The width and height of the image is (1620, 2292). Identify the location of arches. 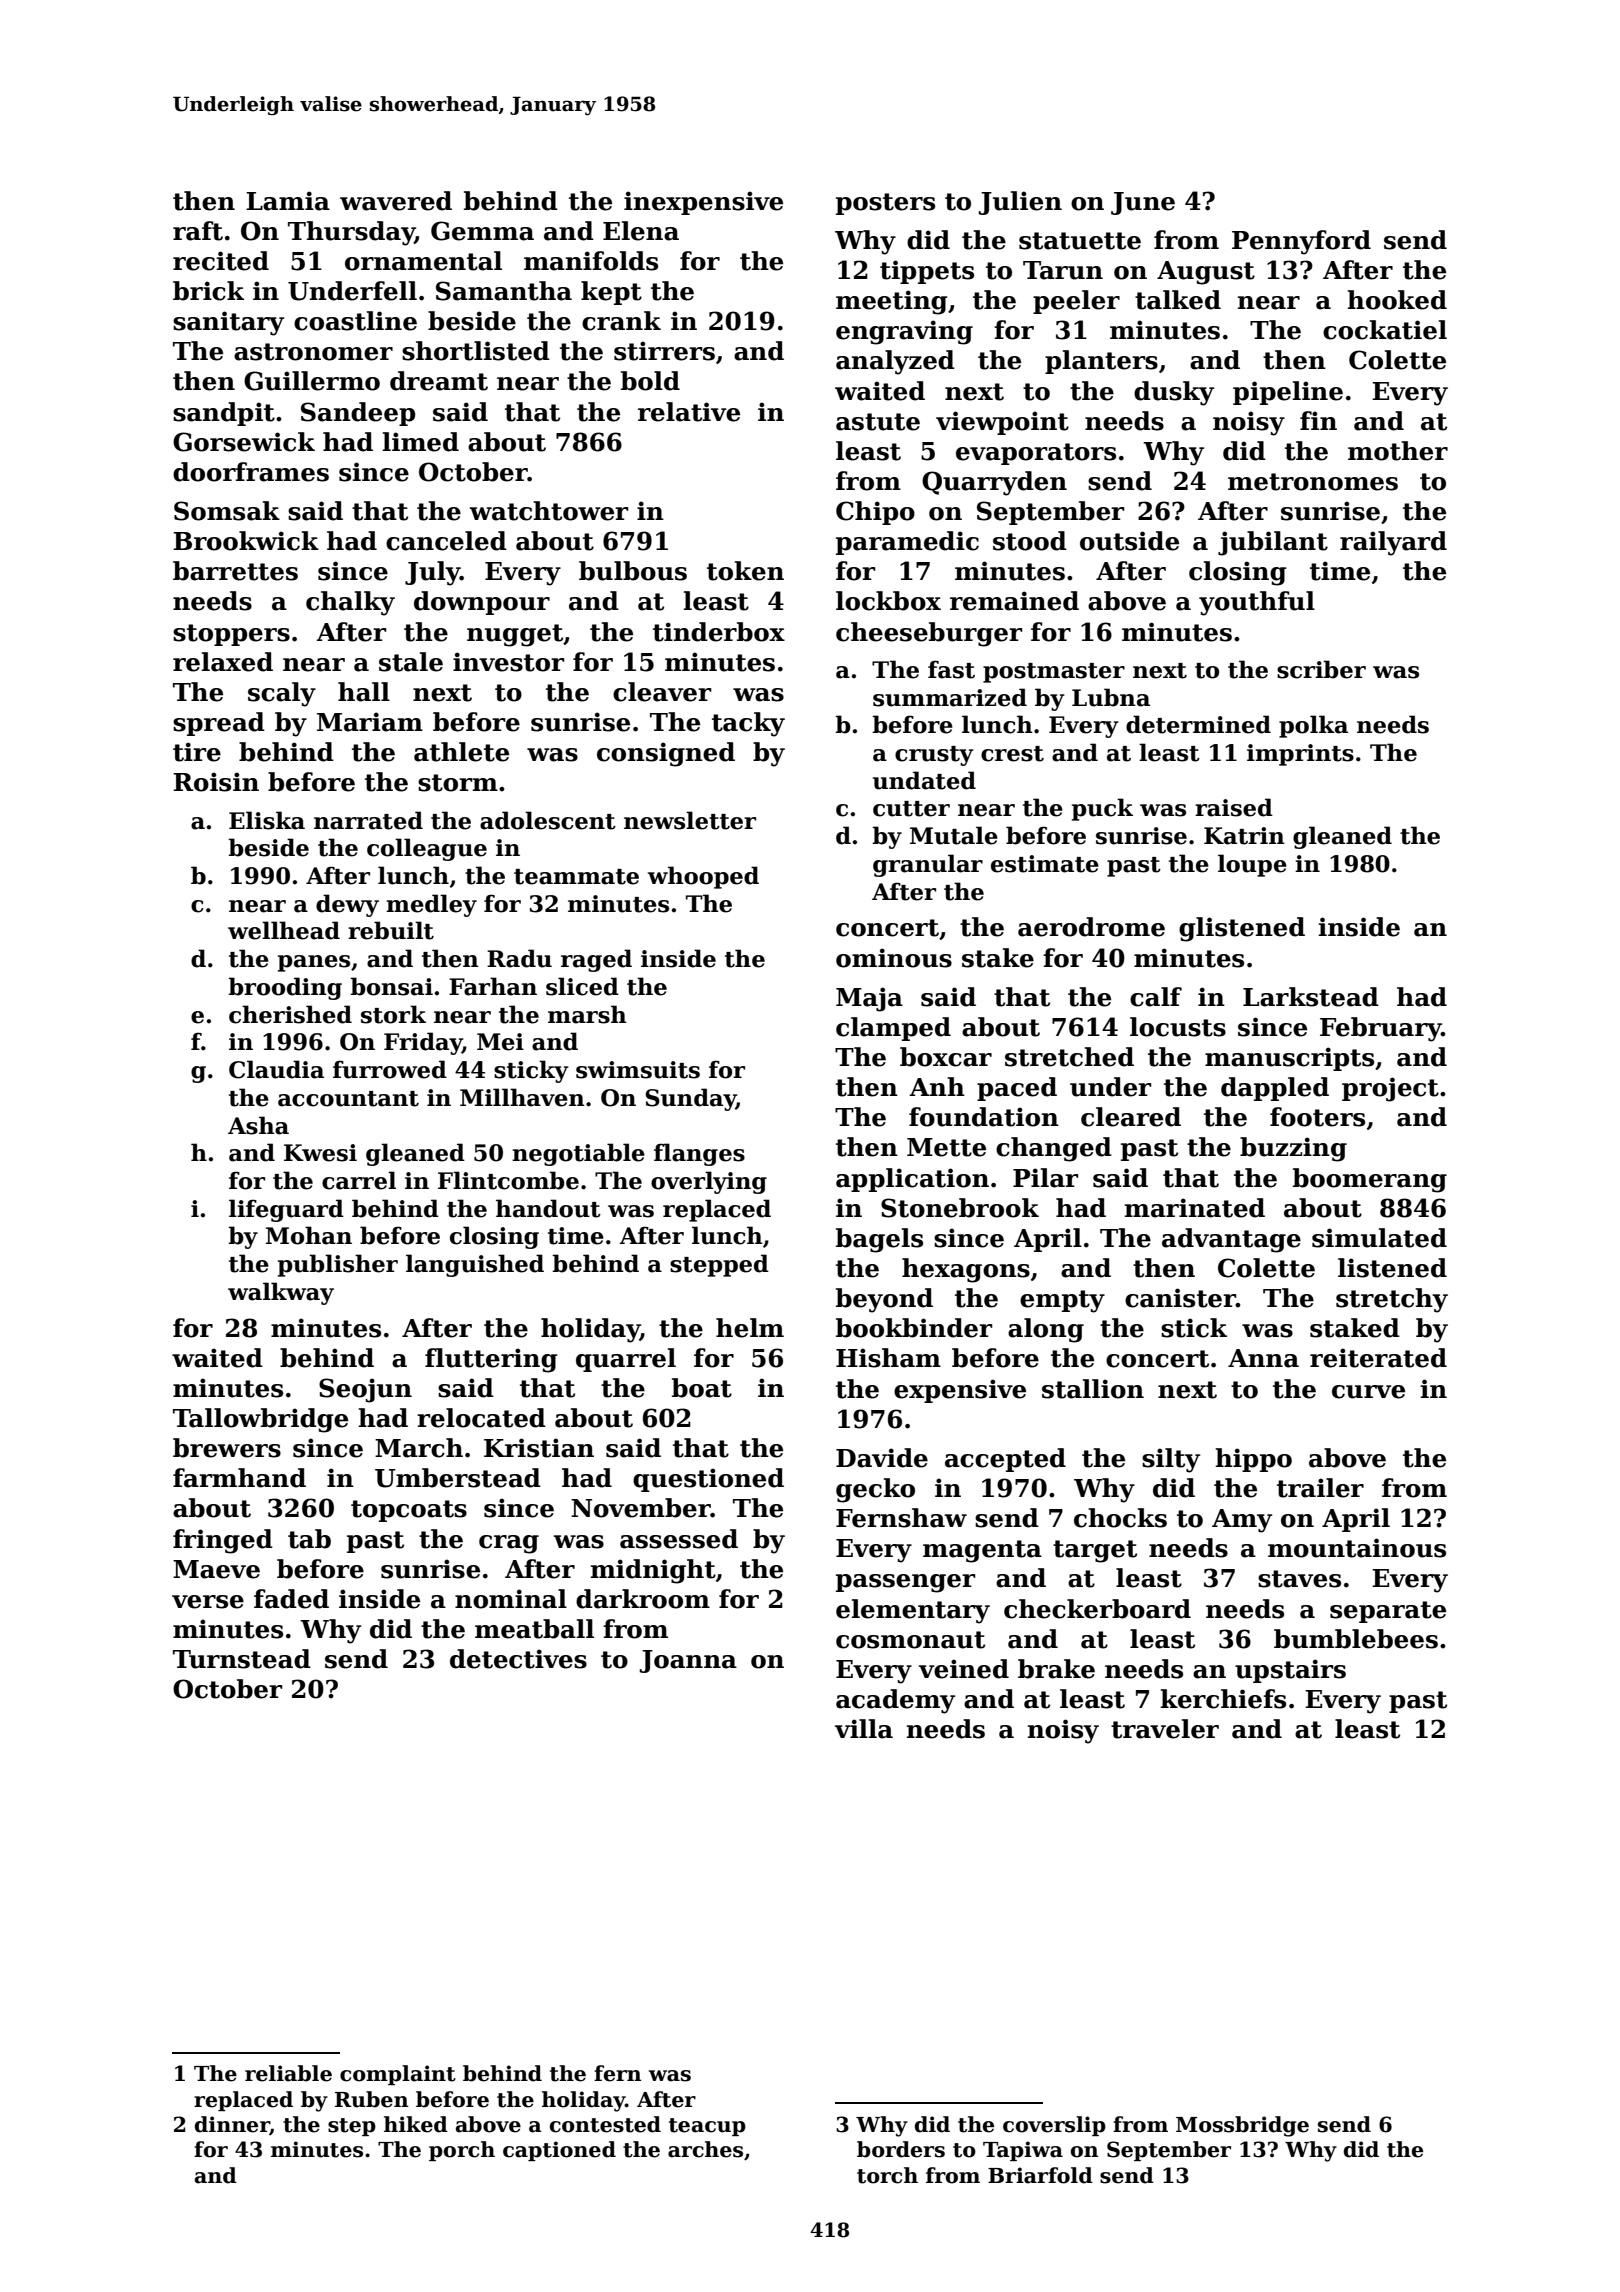
(705, 2149).
